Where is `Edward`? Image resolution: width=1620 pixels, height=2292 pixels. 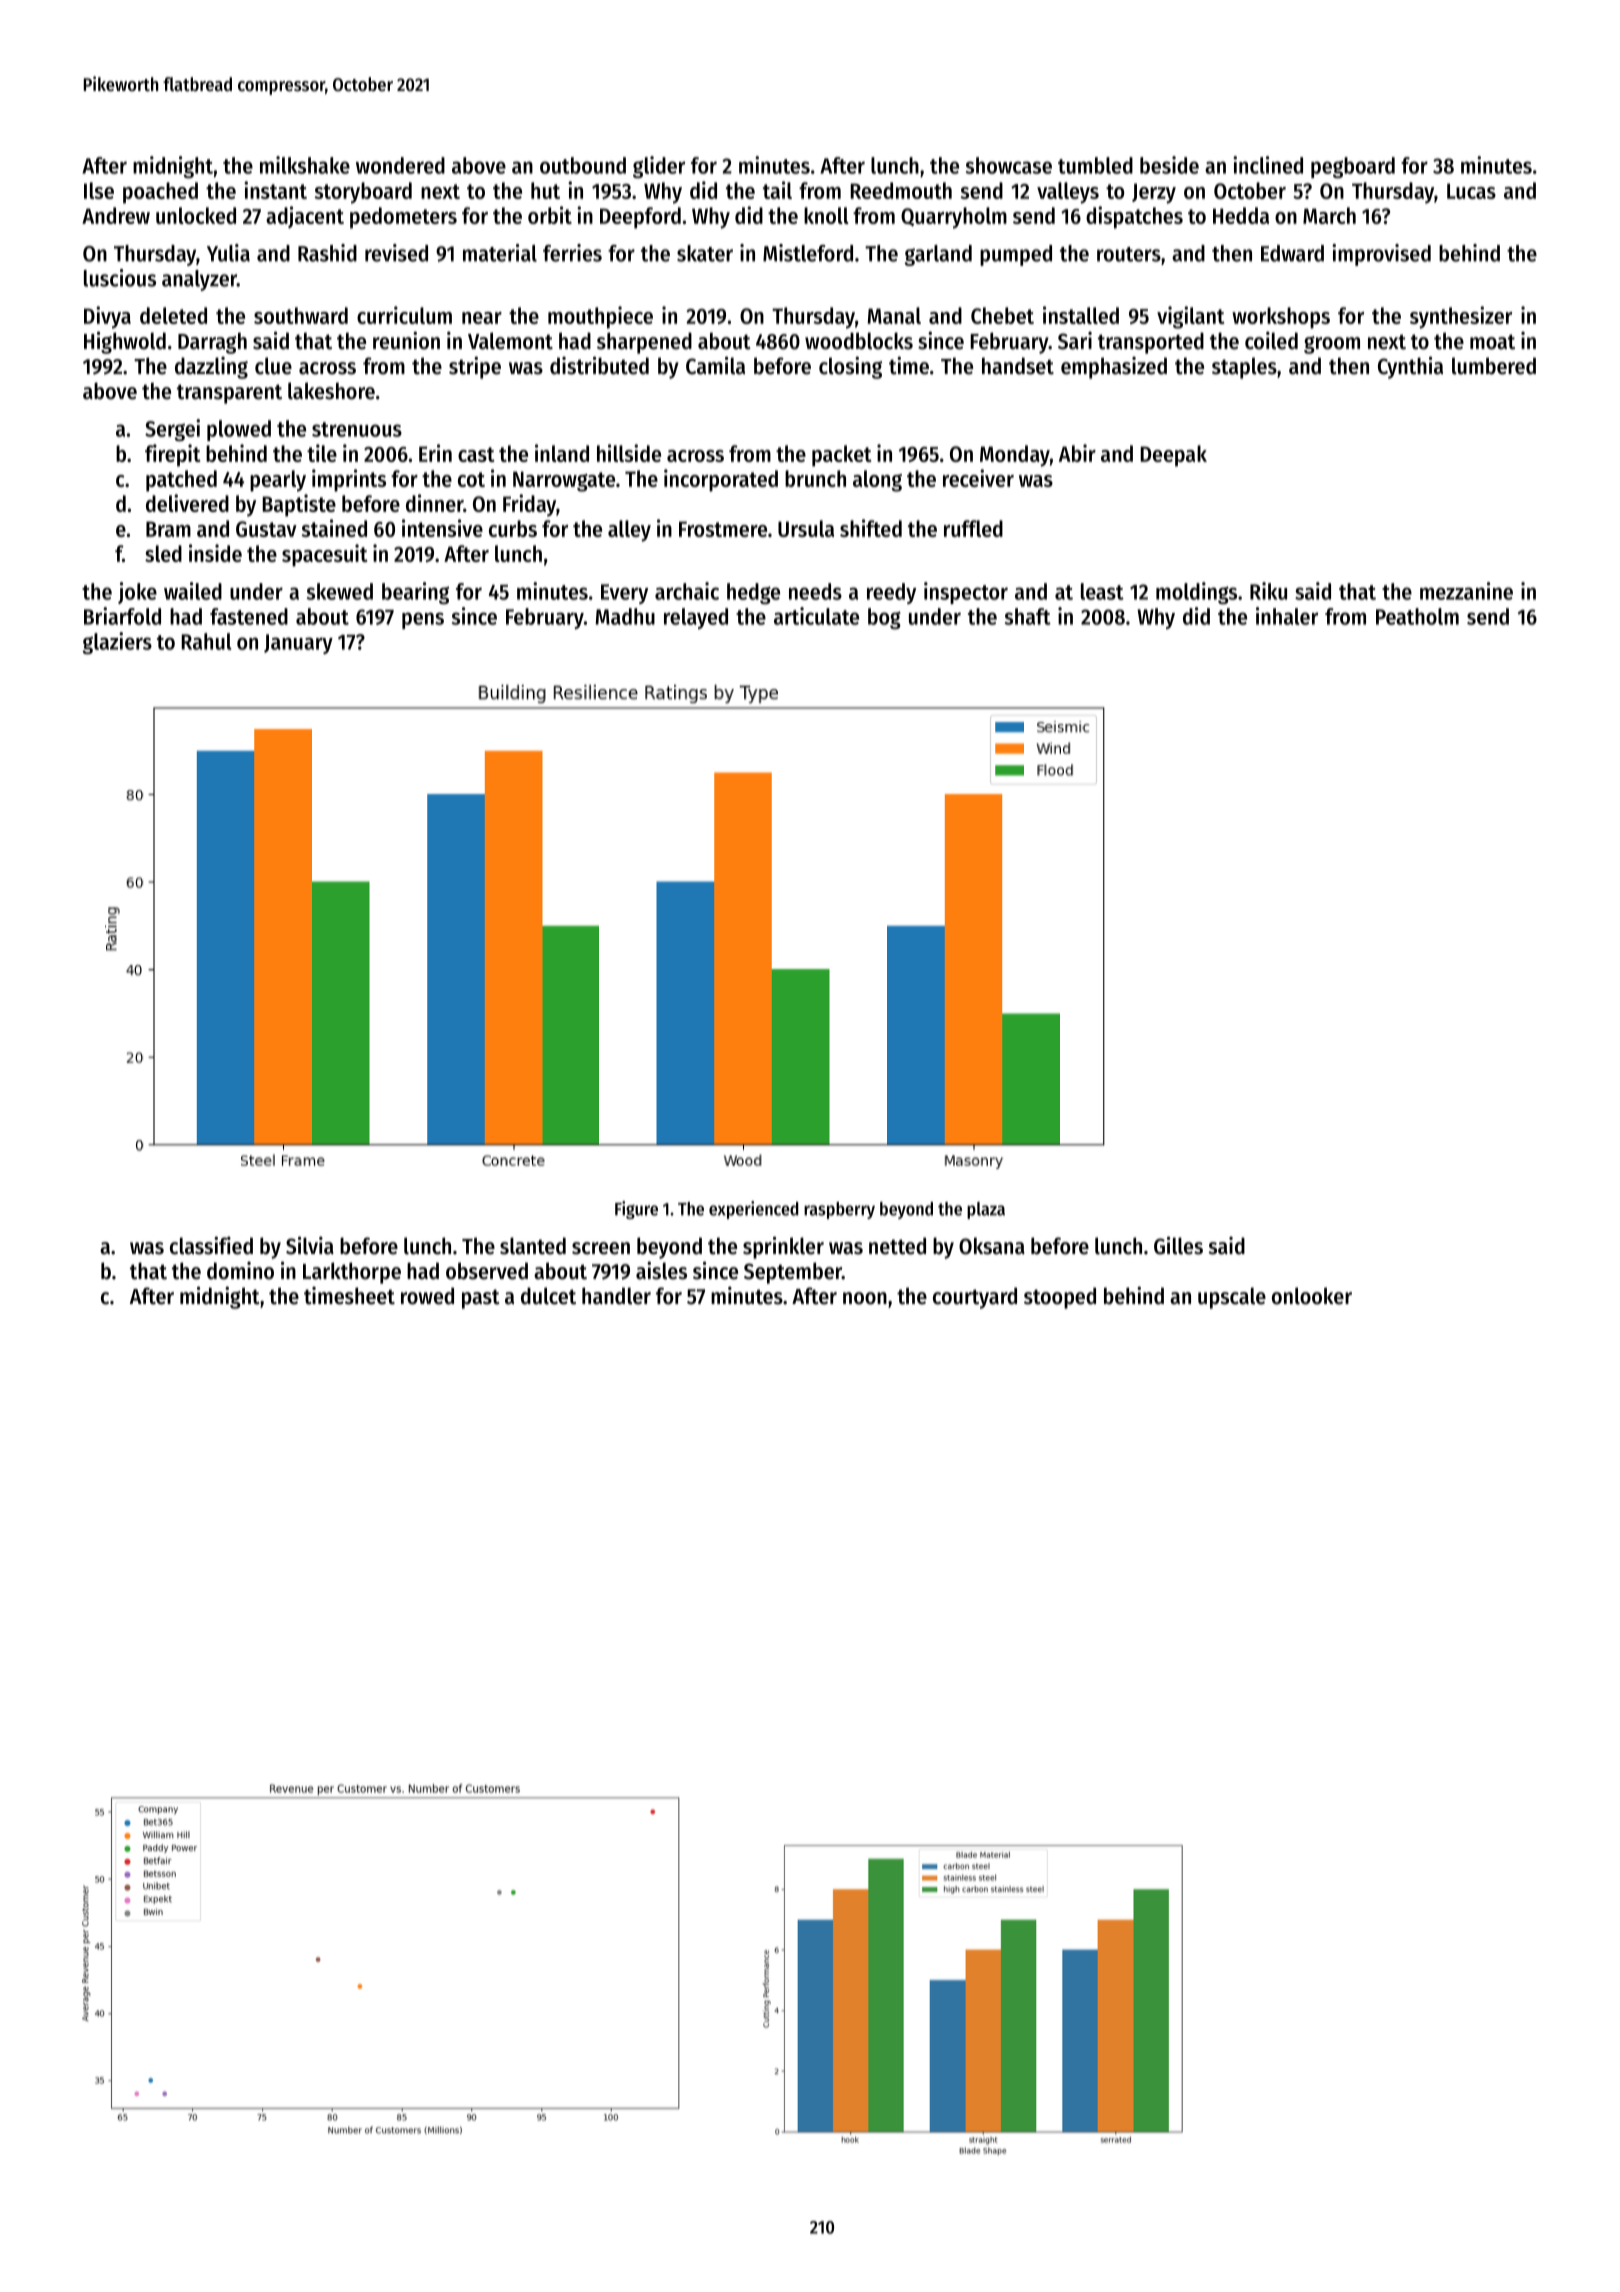
Edward is located at coordinates (1292, 253).
